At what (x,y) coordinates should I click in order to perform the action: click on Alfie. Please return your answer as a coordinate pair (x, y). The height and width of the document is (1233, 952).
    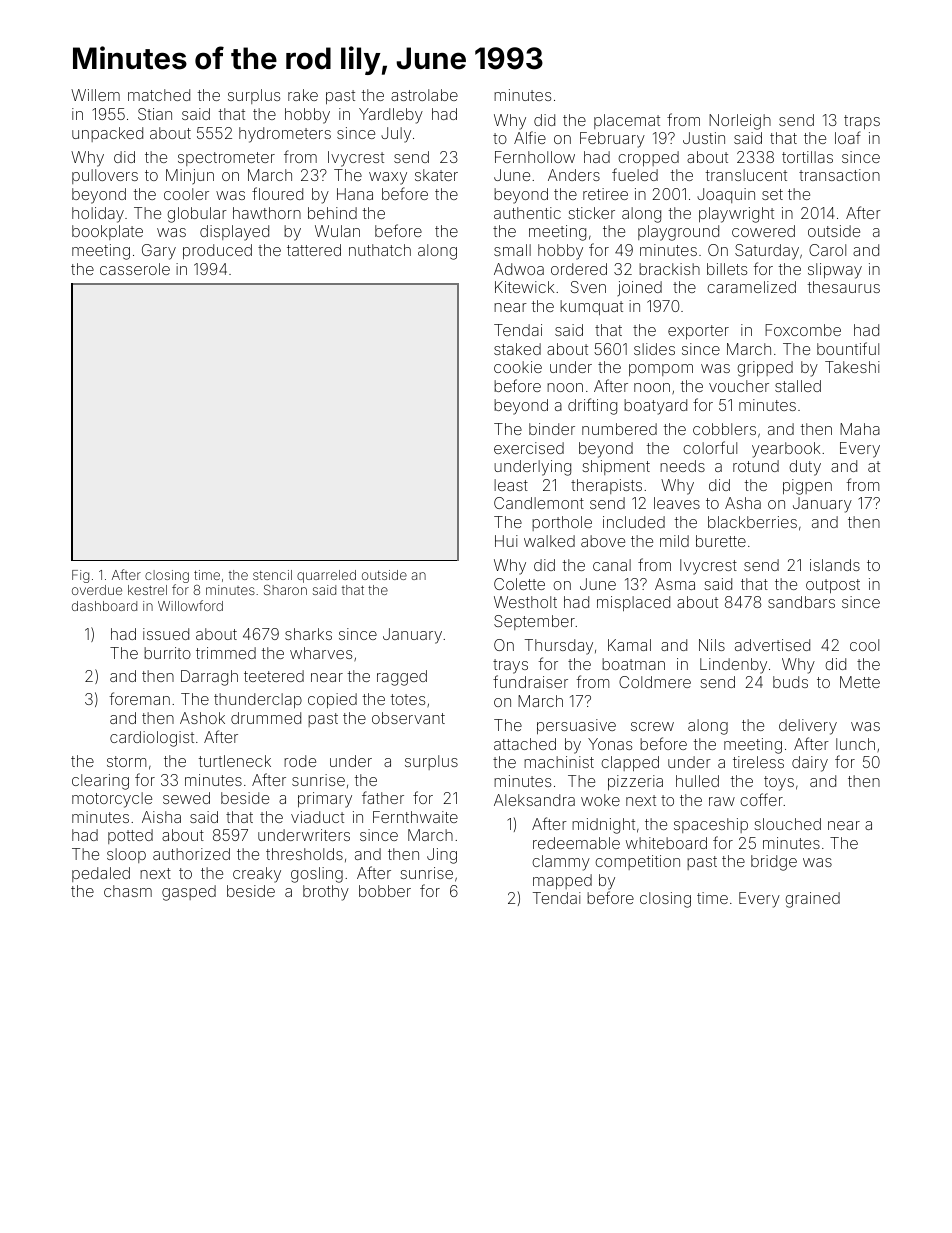
    Looking at the image, I should click on (530, 137).
